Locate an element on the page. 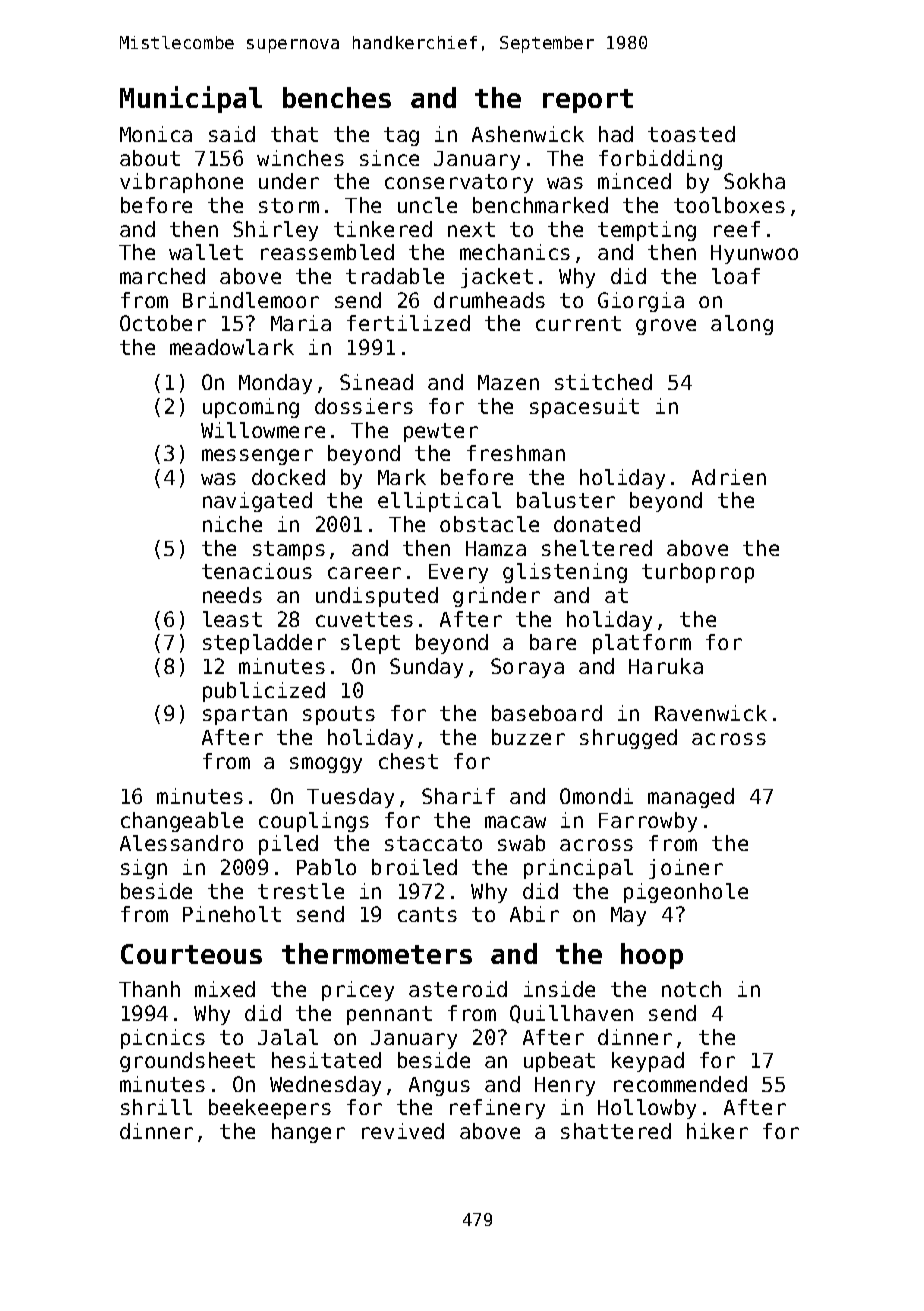 This image has height=1311, width=924. obstacle is located at coordinates (489, 524).
